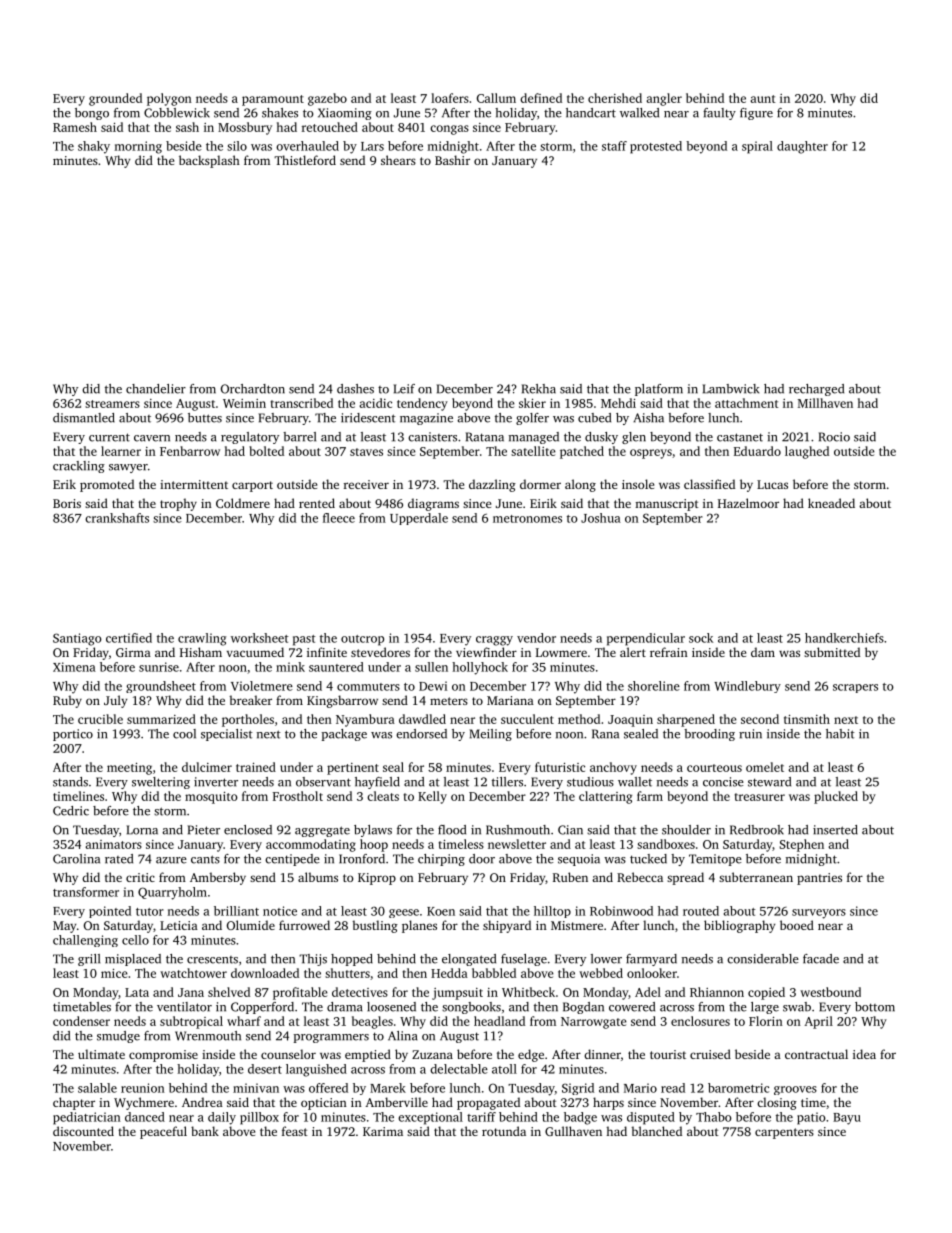 The height and width of the screenshot is (1233, 952). What do you see at coordinates (156, 389) in the screenshot?
I see `chandelier` at bounding box center [156, 389].
